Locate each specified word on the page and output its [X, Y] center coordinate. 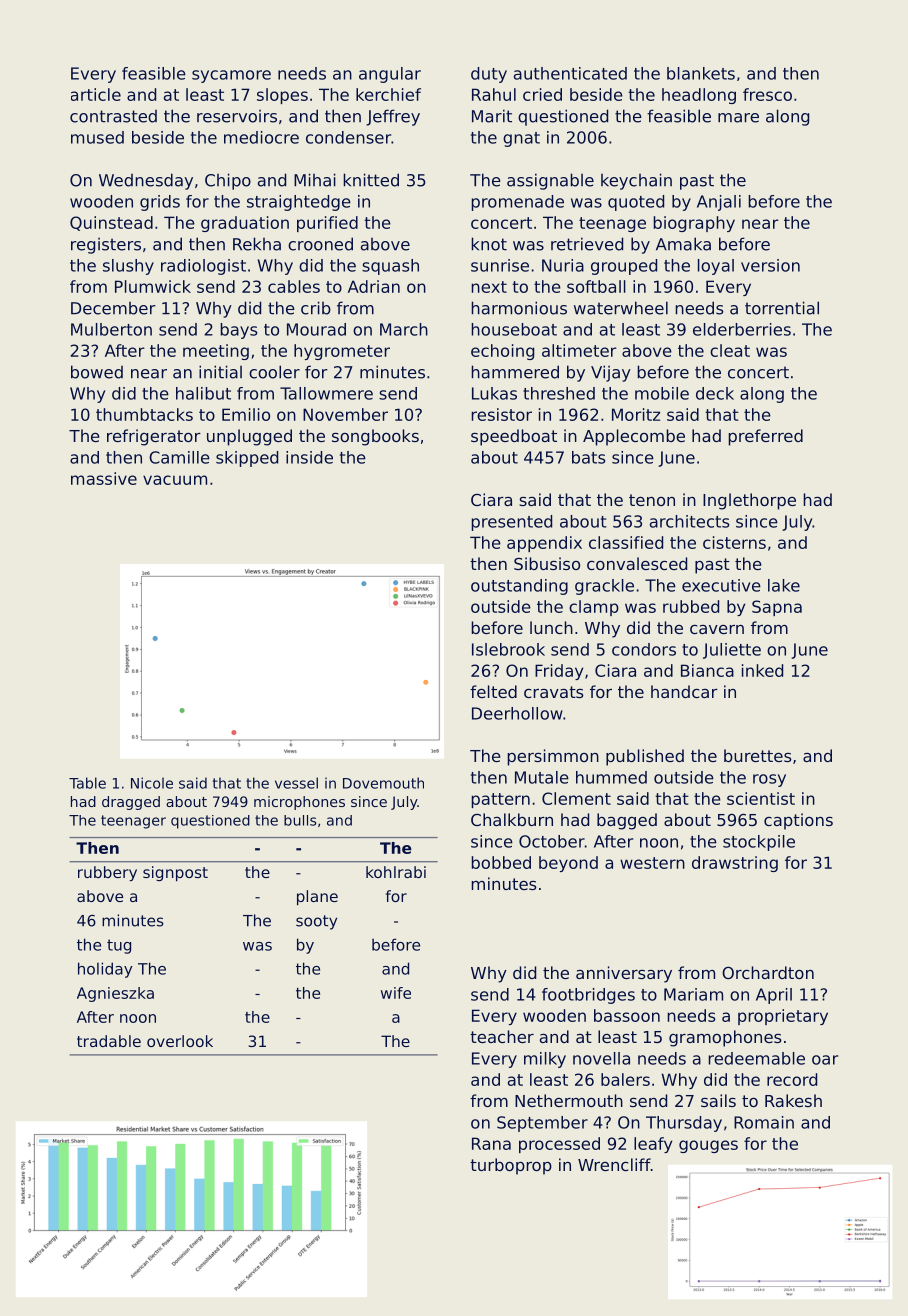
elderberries [742, 329]
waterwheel [621, 308]
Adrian [374, 286]
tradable [109, 1041]
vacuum [175, 480]
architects [689, 521]
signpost [175, 873]
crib [316, 308]
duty [489, 75]
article [96, 94]
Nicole [152, 783]
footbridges [588, 996]
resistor [501, 414]
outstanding [519, 587]
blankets [701, 73]
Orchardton [768, 972]
